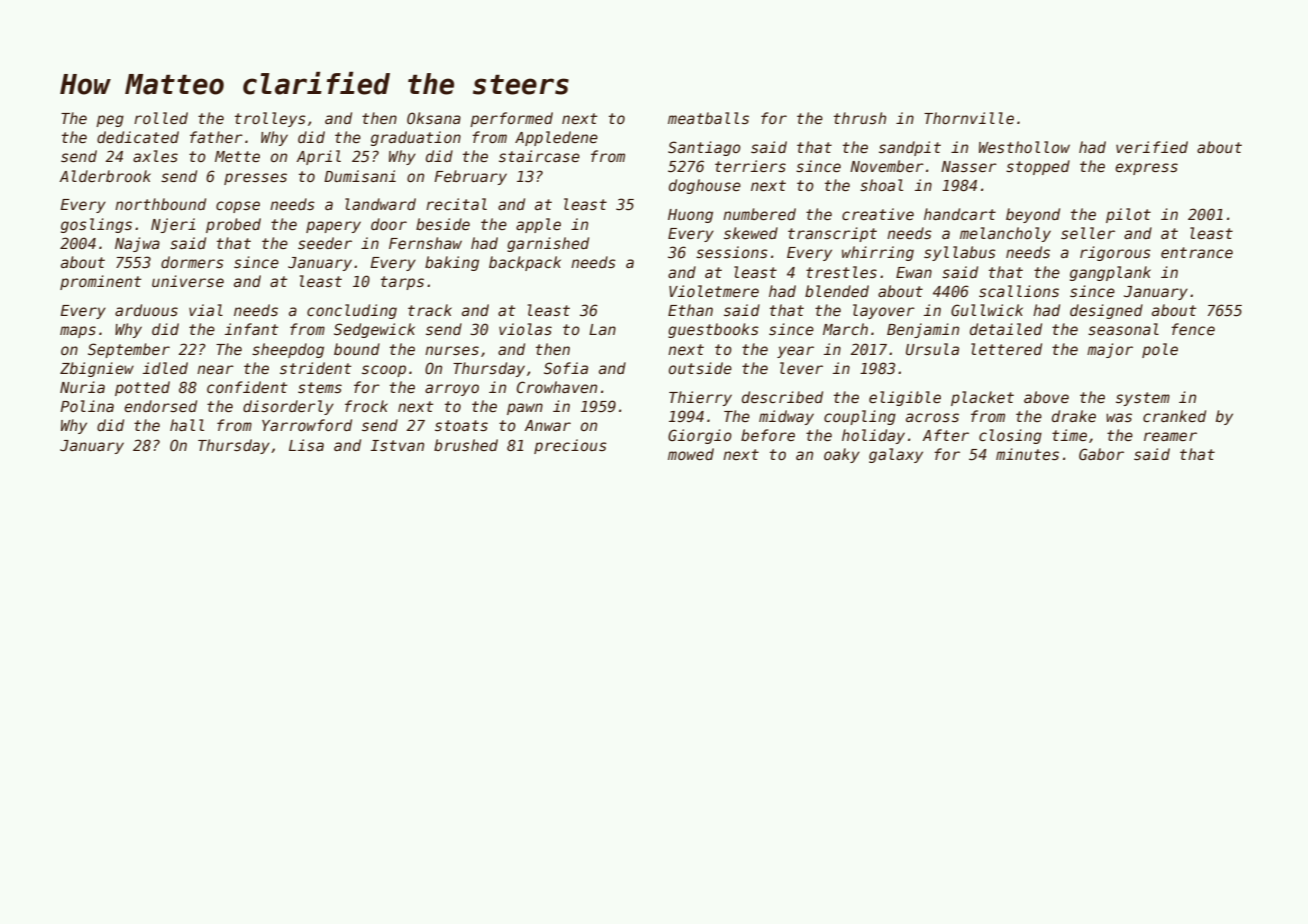 This image has width=1308, height=924. Describe the element at coordinates (1110, 273) in the image. I see `gangplank` at that location.
